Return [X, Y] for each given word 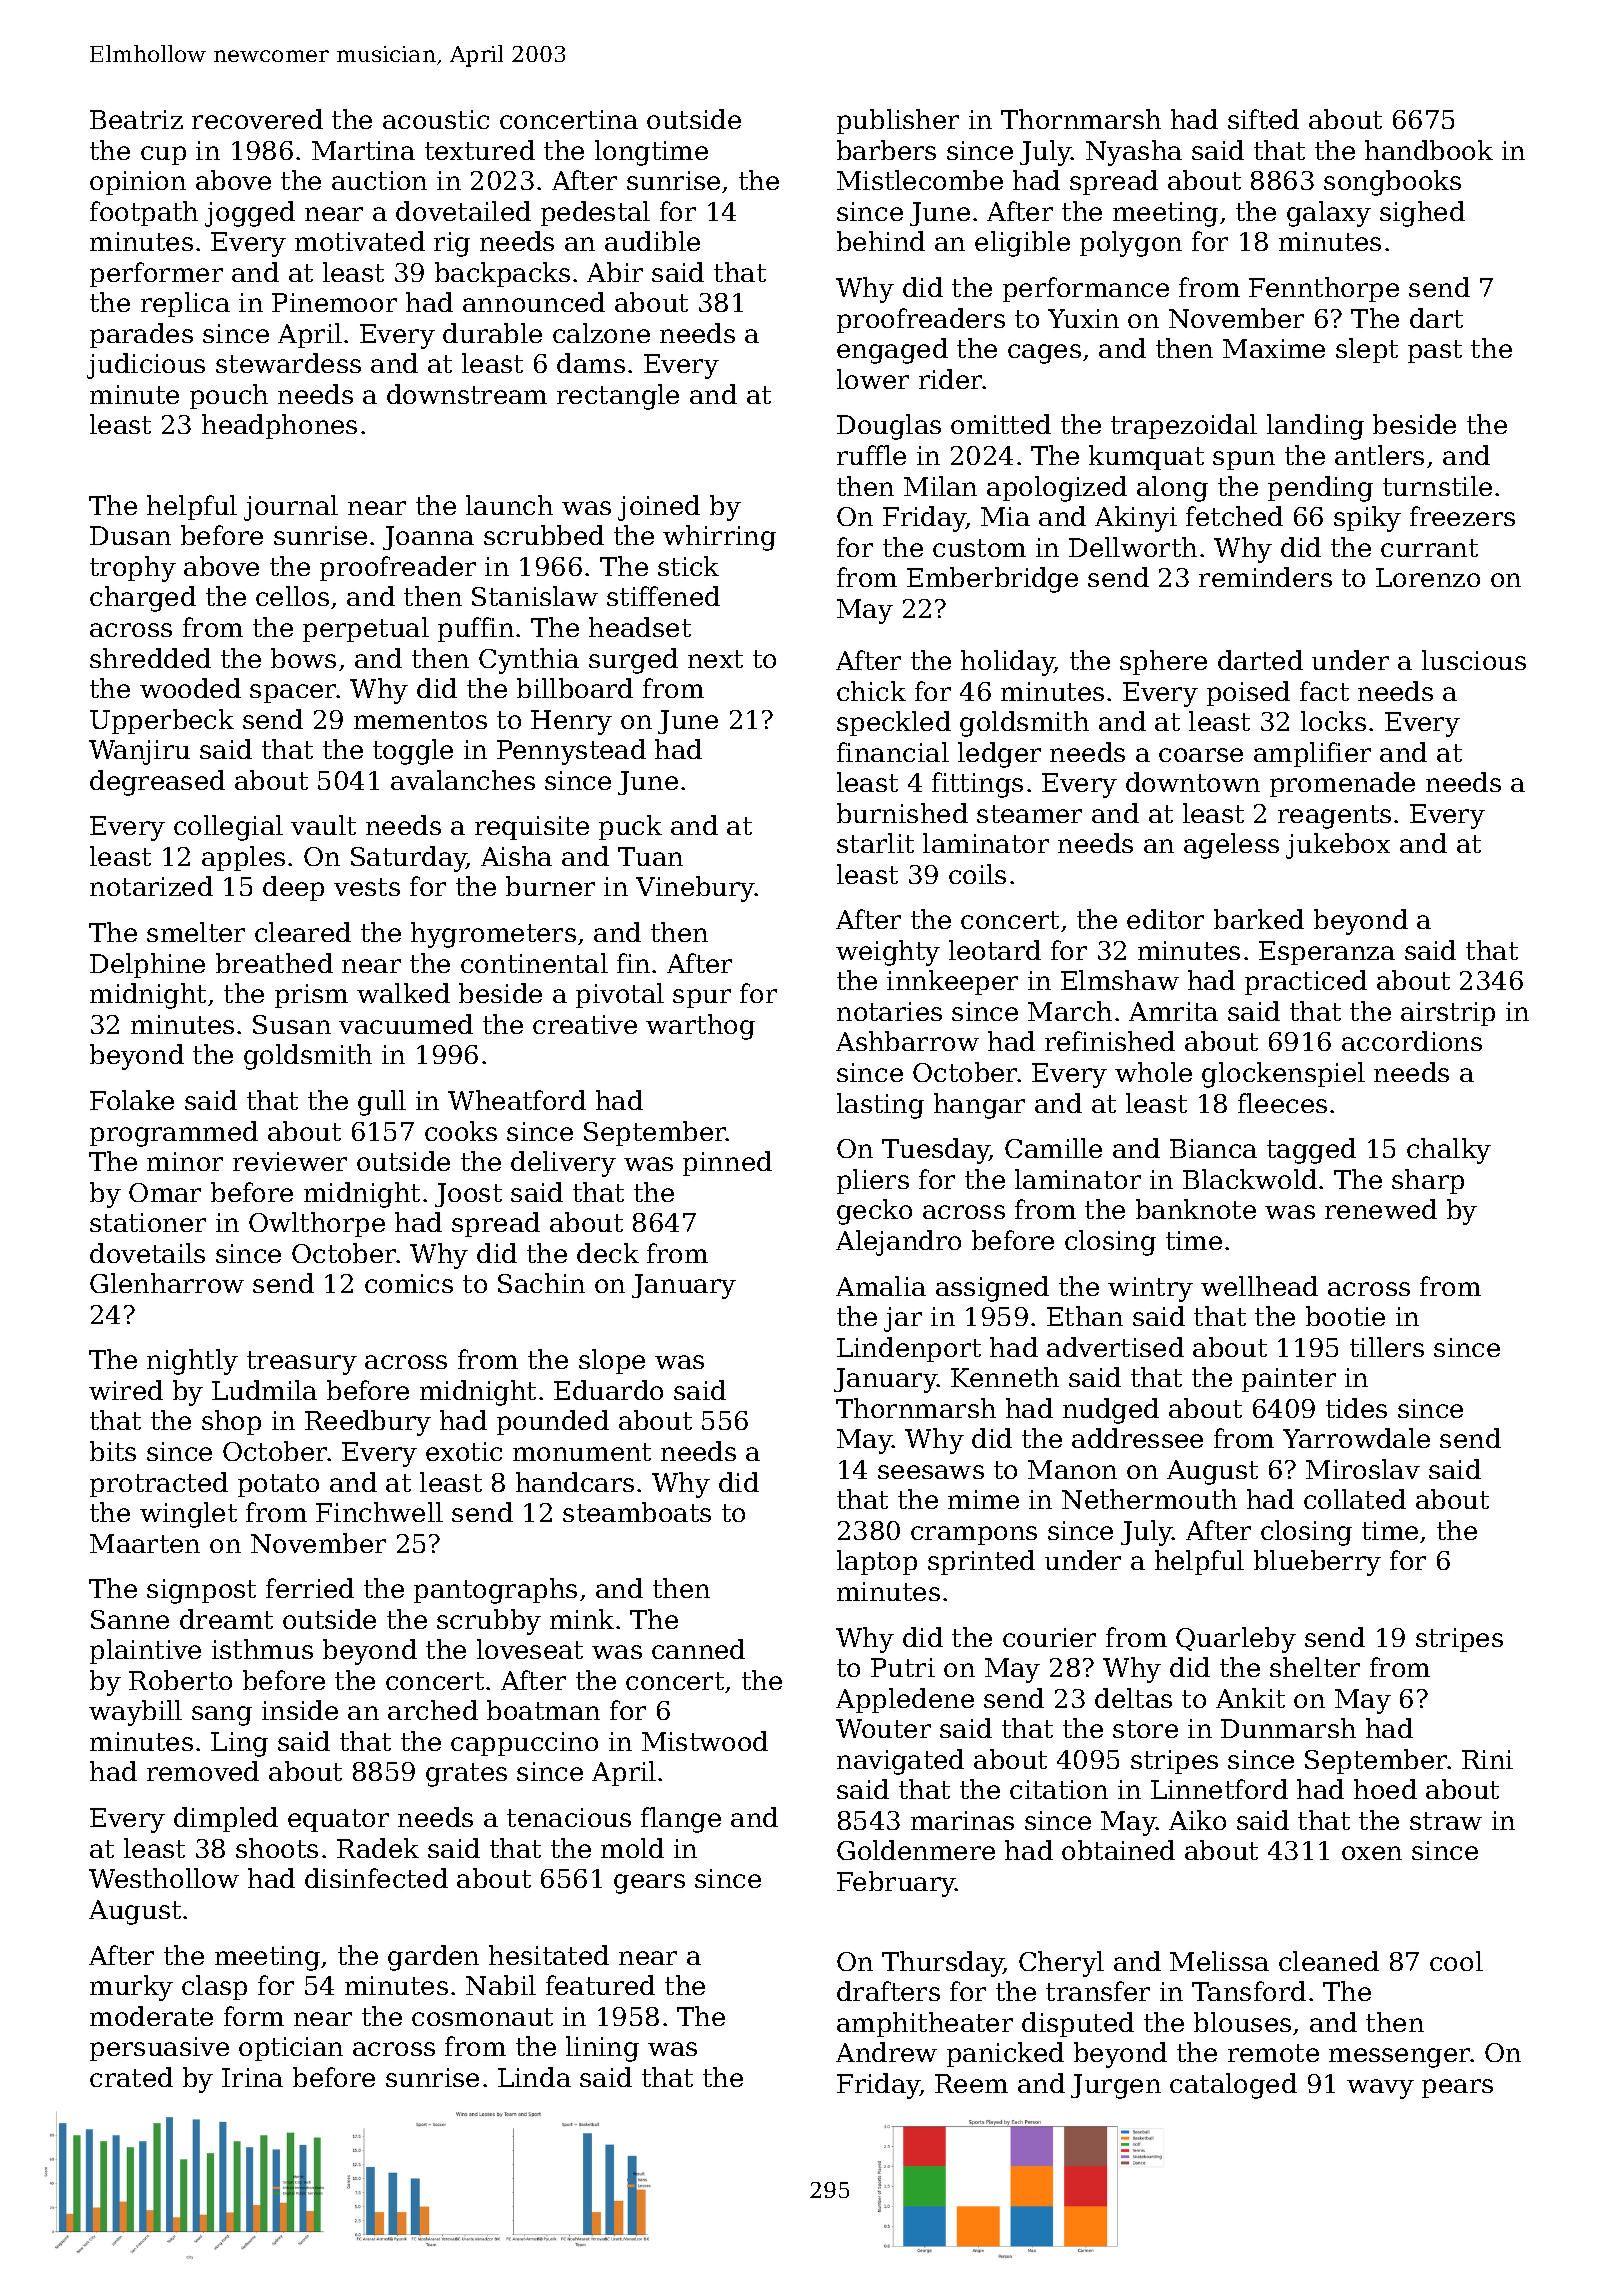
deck [608, 1253]
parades [141, 335]
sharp [1428, 1181]
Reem [971, 2083]
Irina [252, 2077]
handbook [1429, 150]
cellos [292, 596]
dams [591, 363]
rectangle [618, 397]
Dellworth [1133, 547]
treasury [302, 1363]
